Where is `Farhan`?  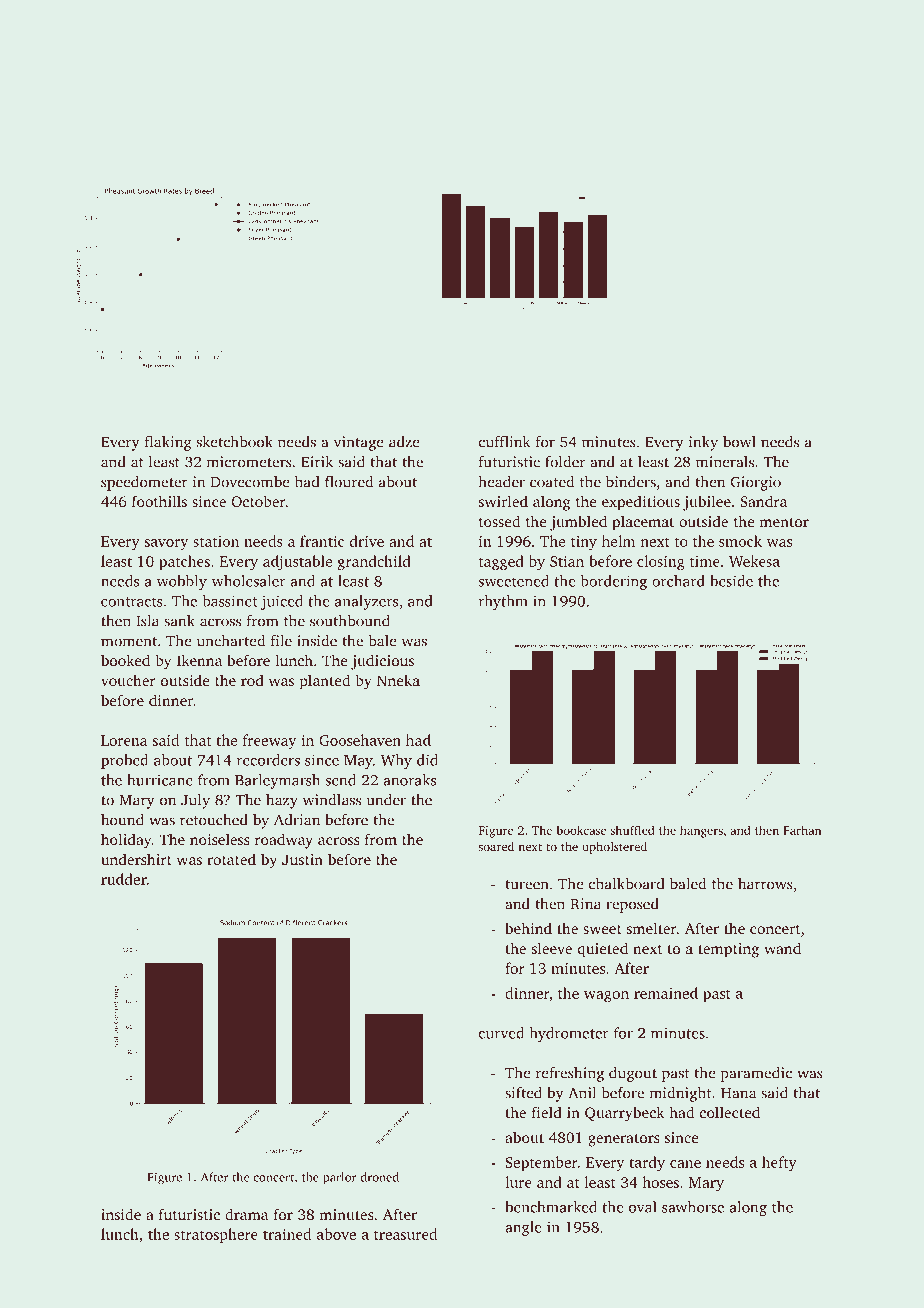
Farhan is located at coordinates (802, 830).
